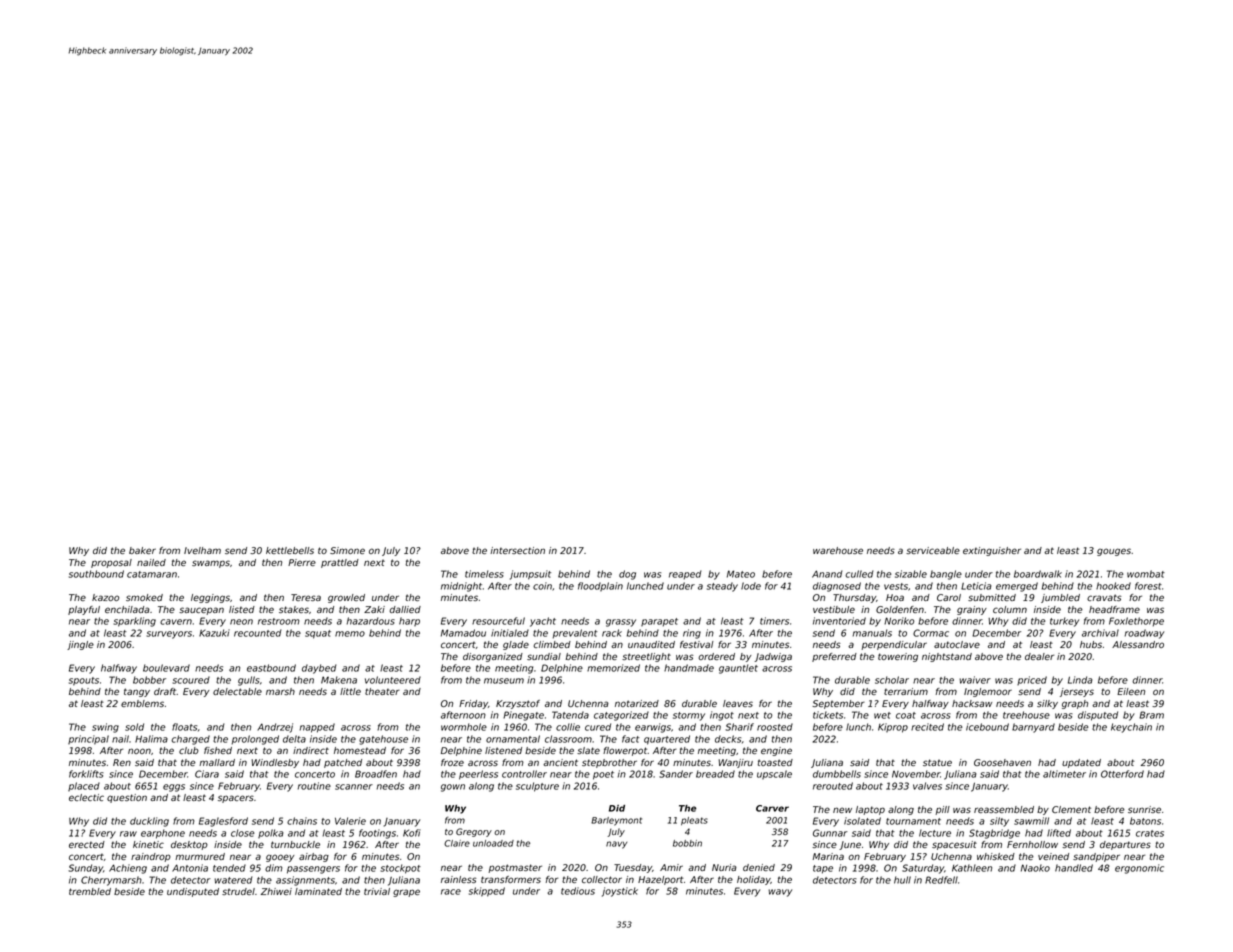 This screenshot has width=1233, height=952. Describe the element at coordinates (892, 680) in the screenshot. I see `scholar` at that location.
